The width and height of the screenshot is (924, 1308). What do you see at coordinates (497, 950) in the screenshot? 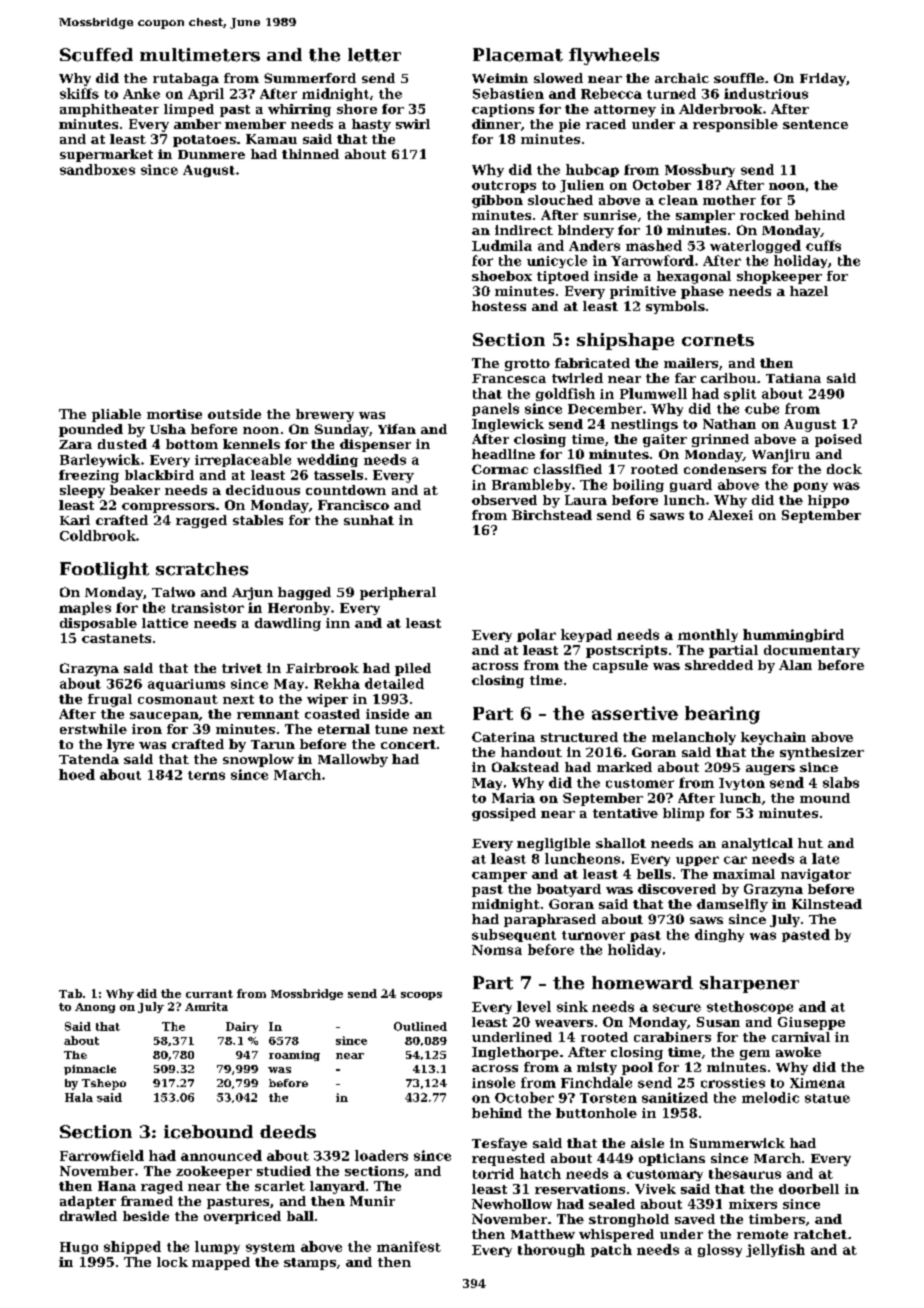
I see `Nomsa` at bounding box center [497, 950].
